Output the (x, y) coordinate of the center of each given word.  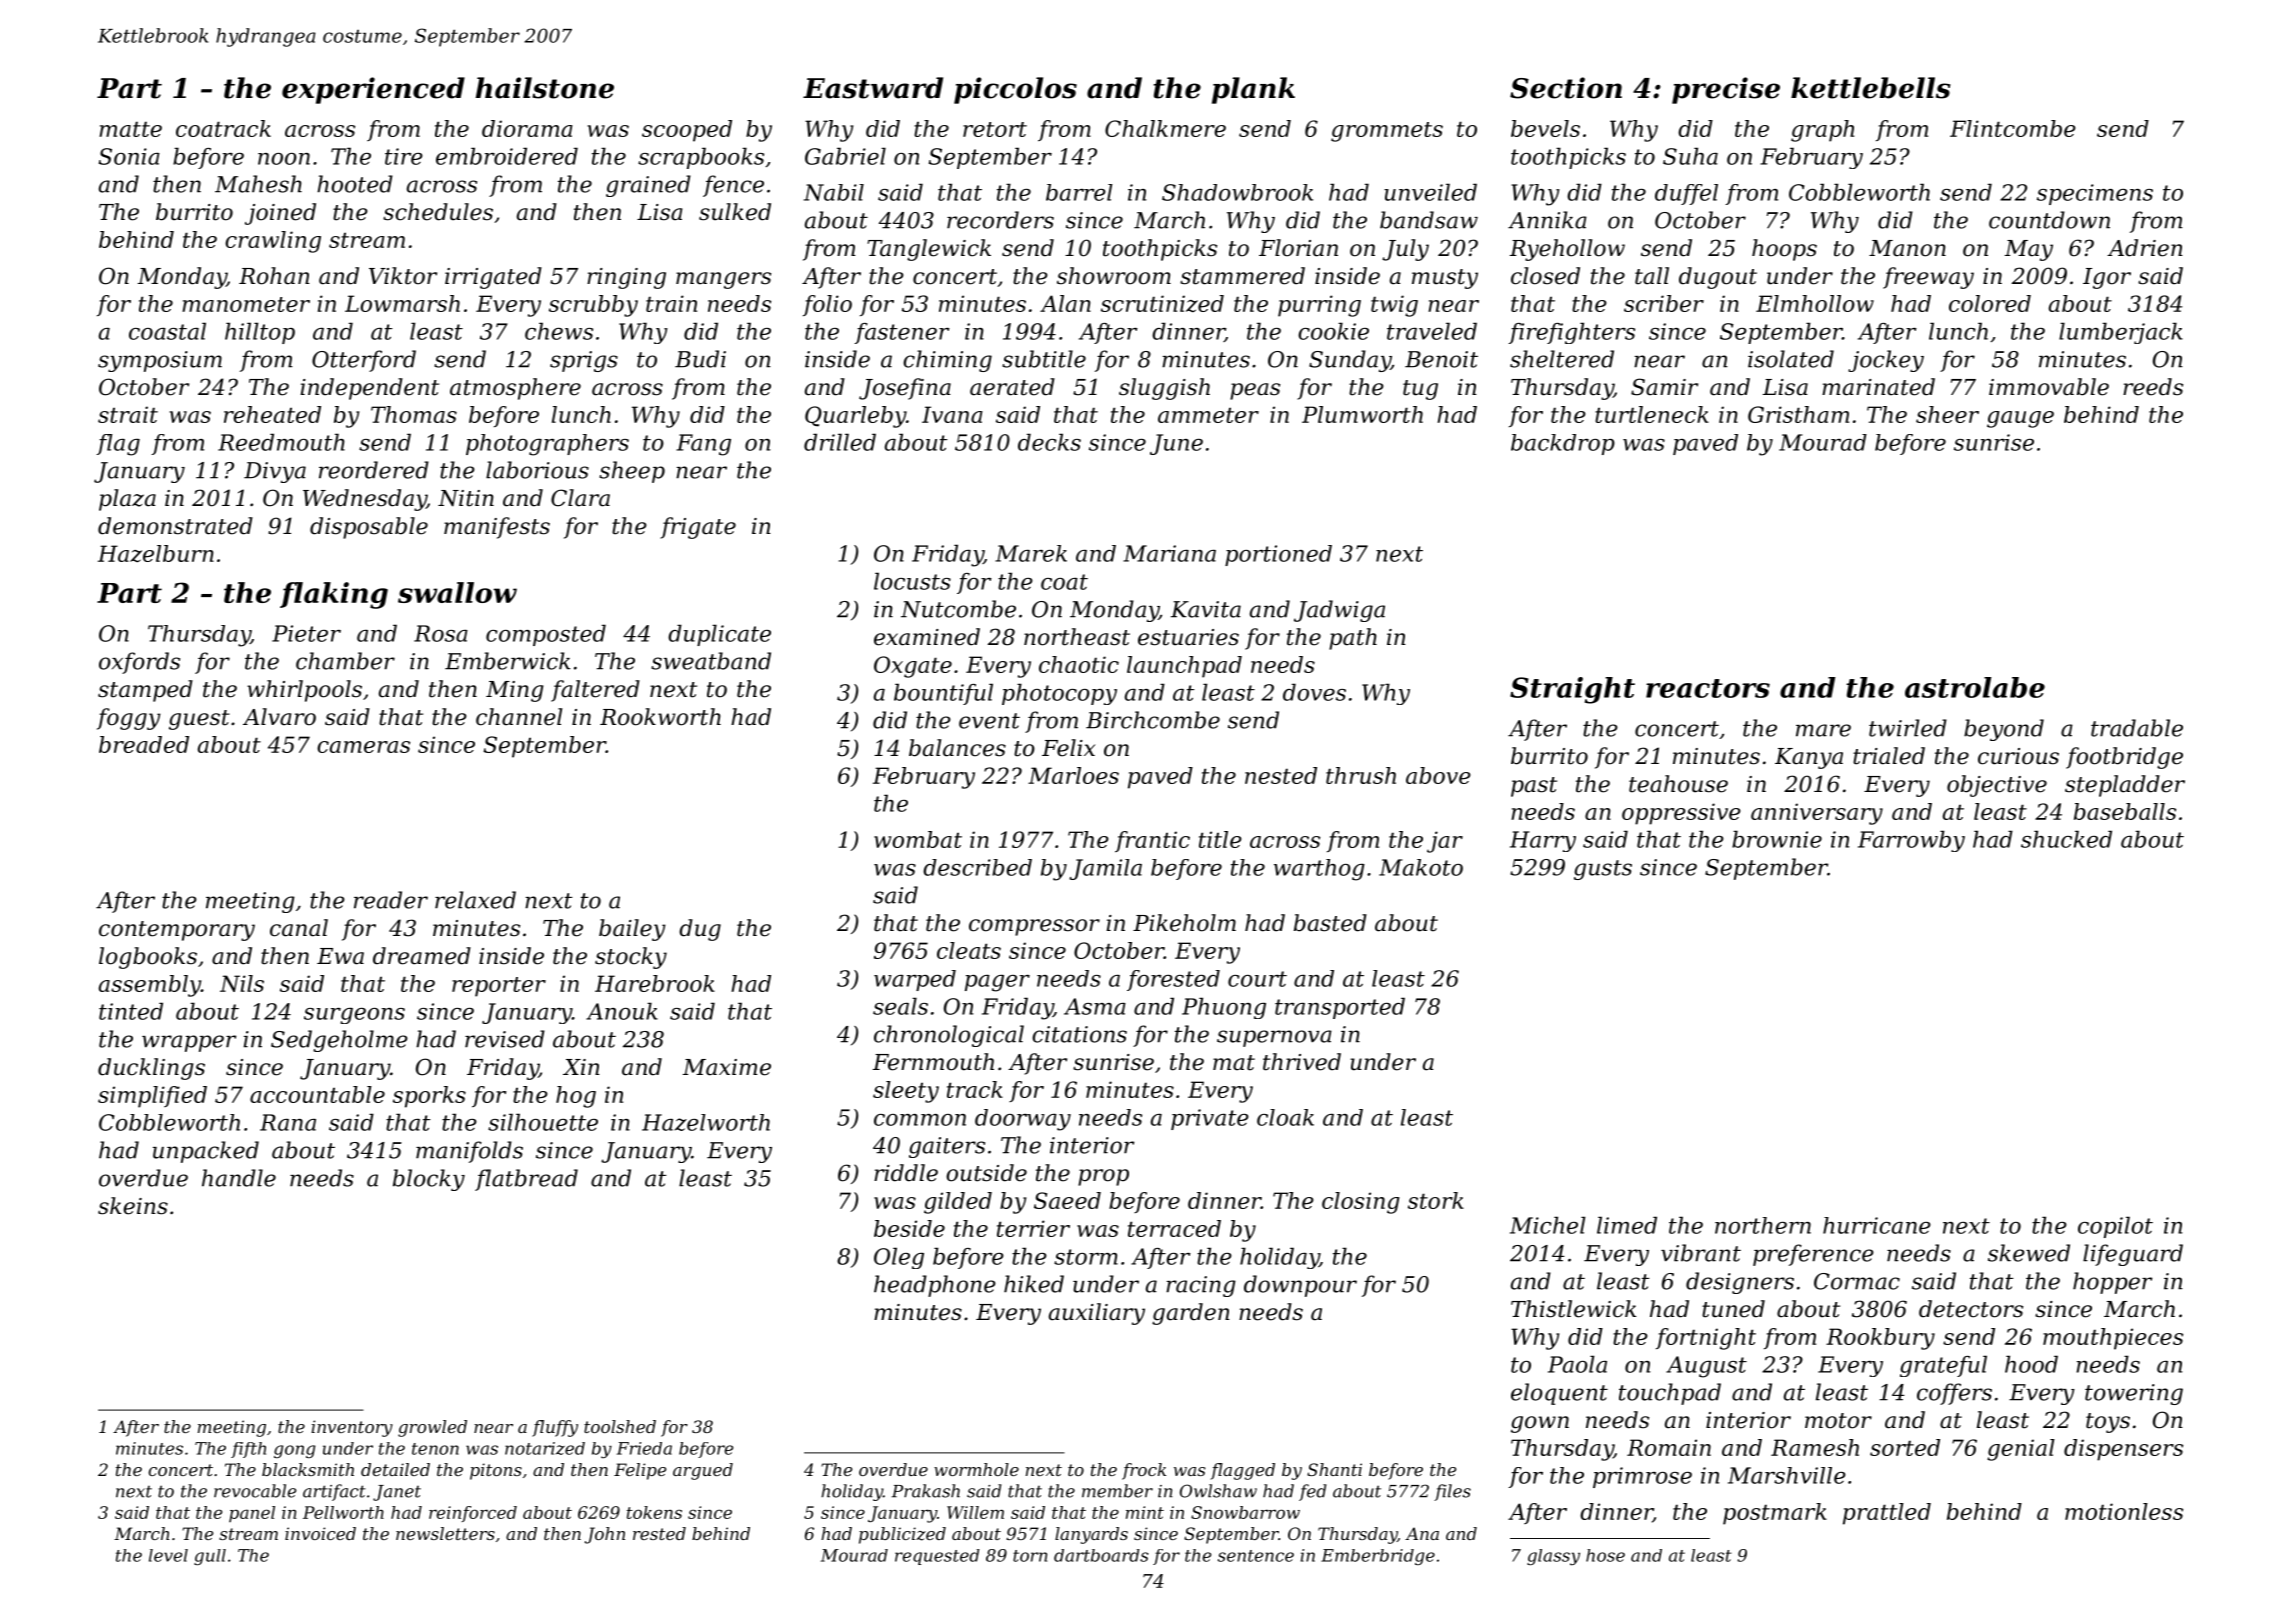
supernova (1274, 1038)
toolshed (620, 1426)
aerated (1012, 387)
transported (1340, 1008)
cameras (363, 747)
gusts (1603, 870)
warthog (1319, 870)
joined (280, 214)
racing (1201, 1286)
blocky (429, 1180)
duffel (1686, 194)
